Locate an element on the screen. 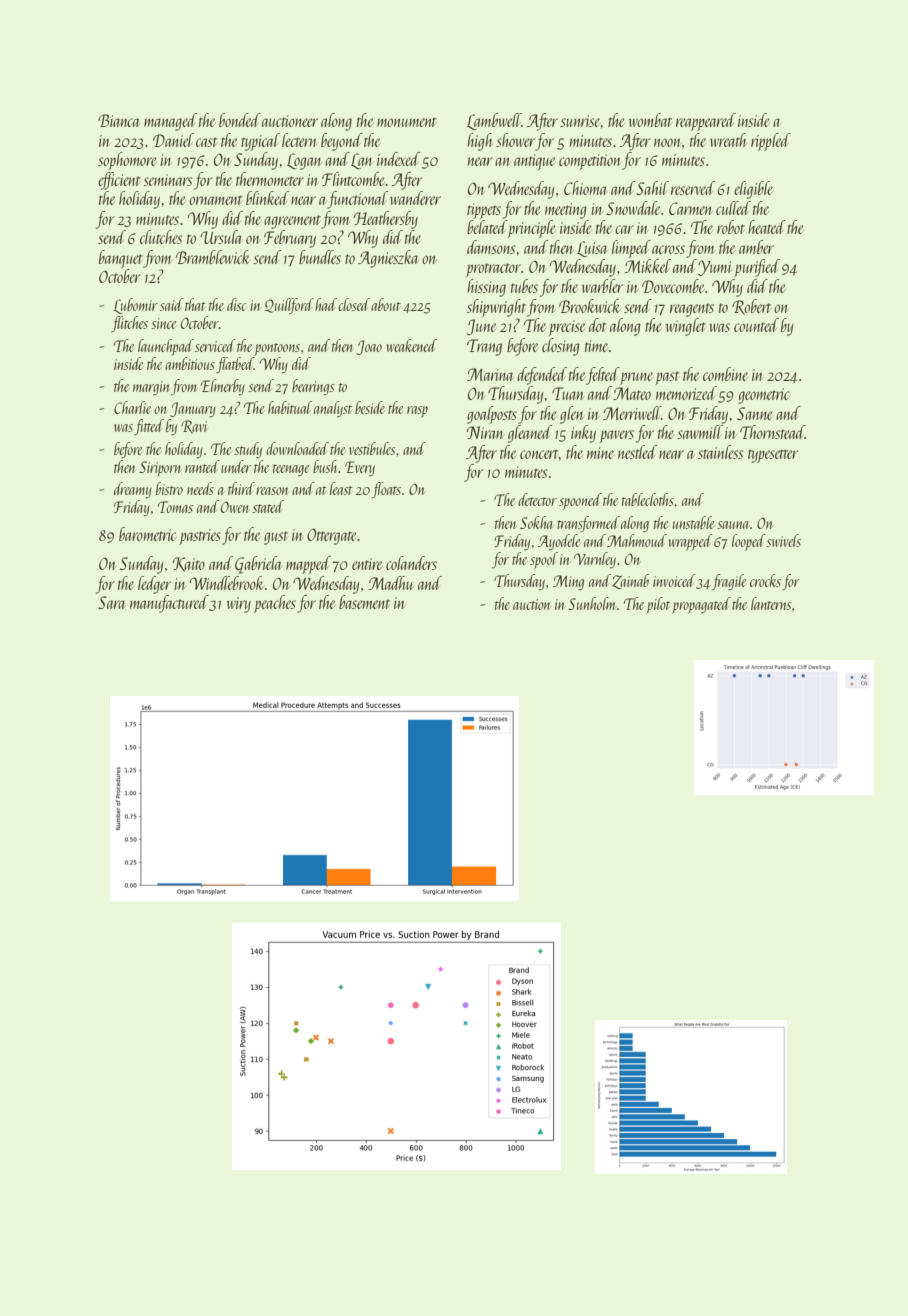 The image size is (908, 1316). colanders is located at coordinates (411, 563).
